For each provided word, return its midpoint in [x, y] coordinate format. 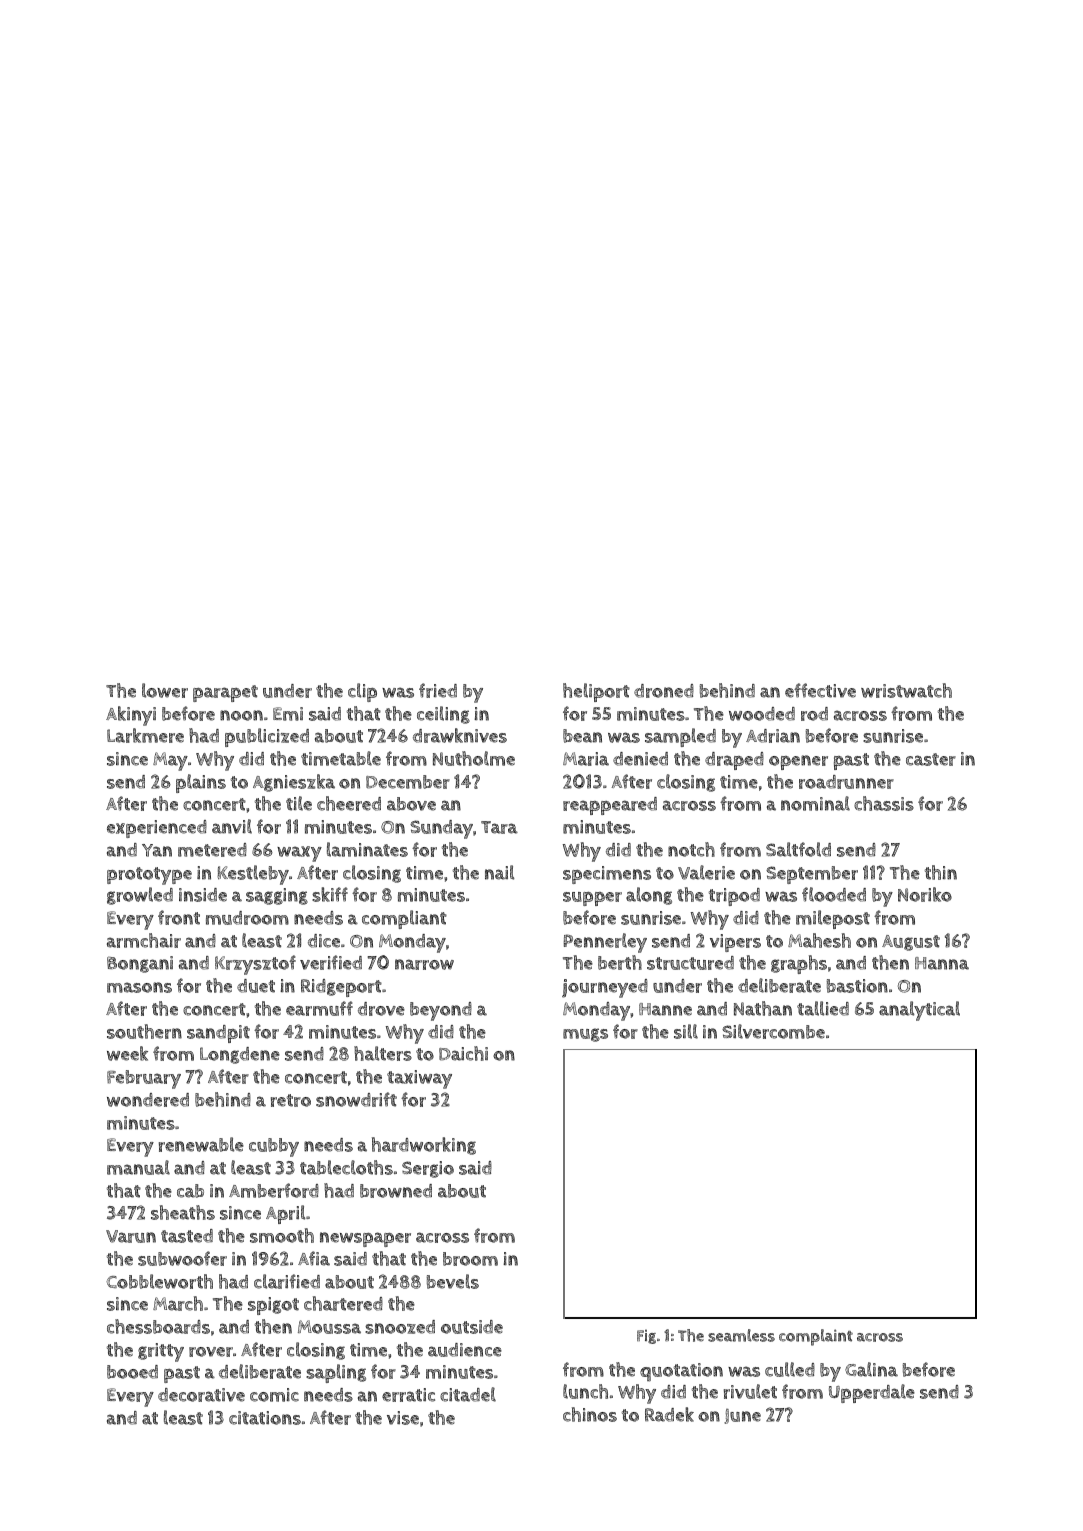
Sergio [428, 1169]
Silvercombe [773, 1031]
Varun [131, 1236]
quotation [681, 1372]
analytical [919, 1011]
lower [165, 690]
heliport [596, 692]
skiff [330, 894]
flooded [834, 894]
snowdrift [356, 1099]
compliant [404, 919]
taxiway [419, 1079]
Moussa [329, 1327]
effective [820, 690]
